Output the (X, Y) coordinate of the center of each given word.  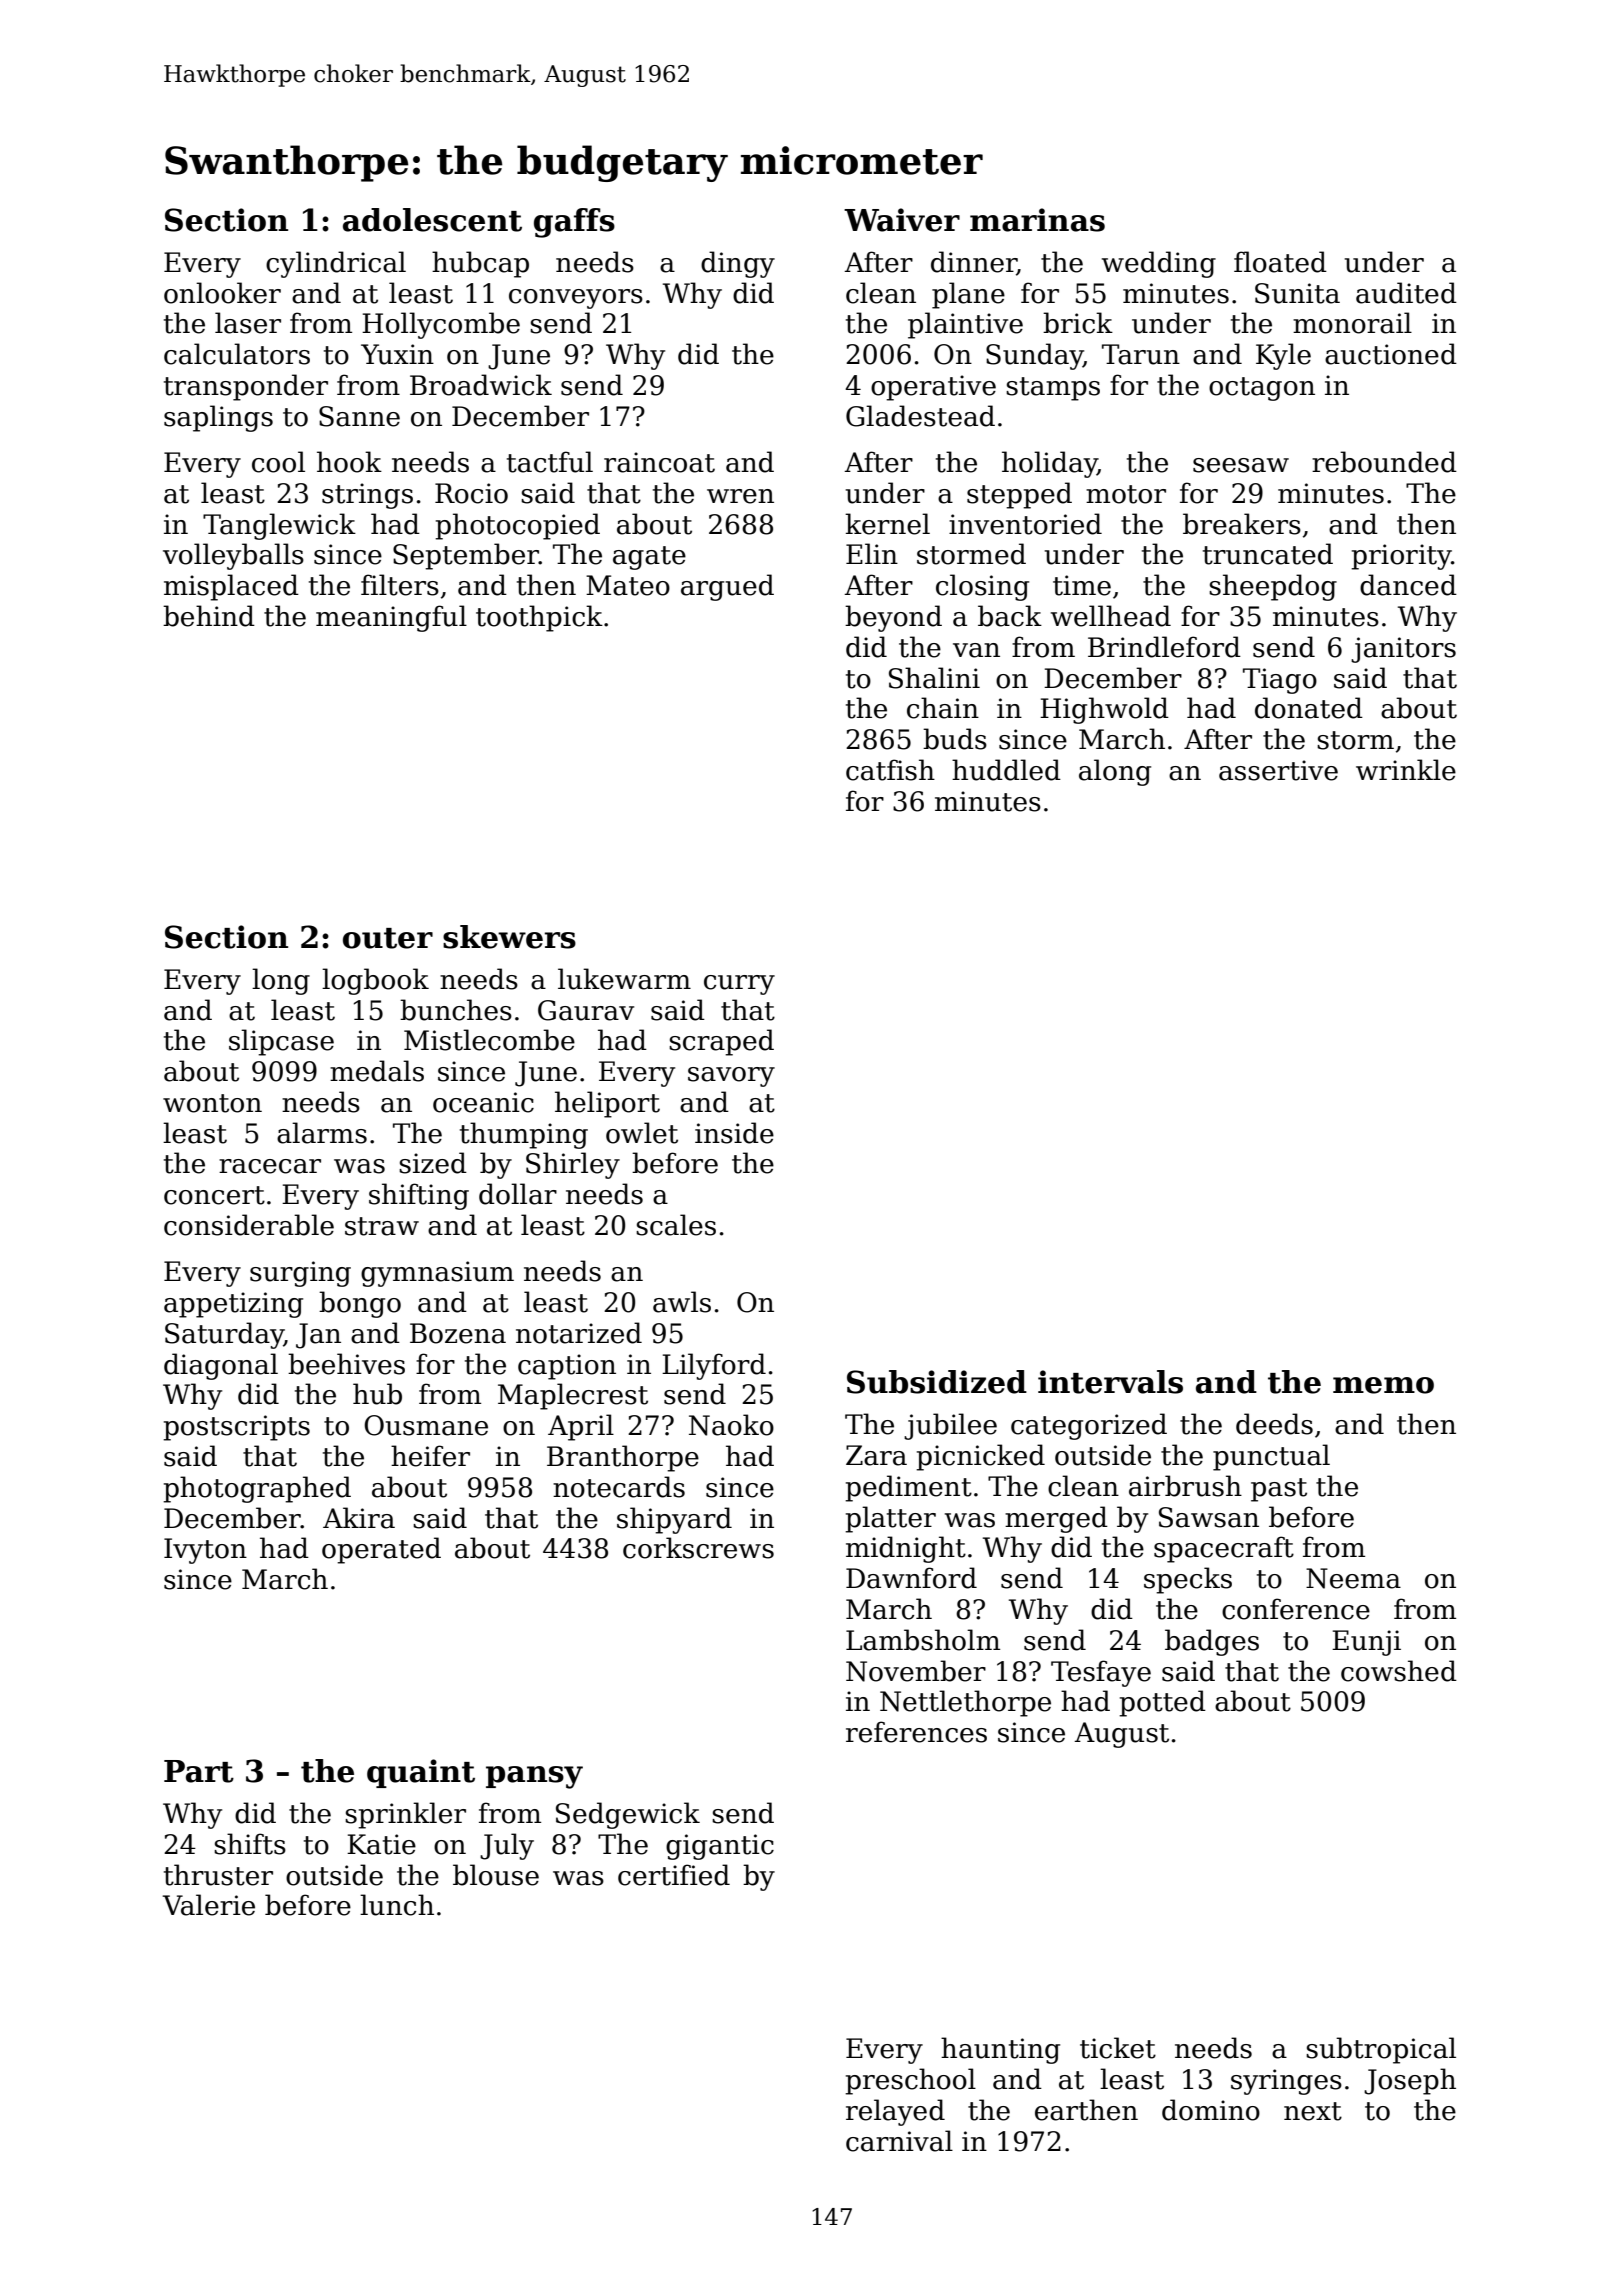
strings (367, 496)
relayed (895, 2112)
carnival (899, 2141)
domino (1211, 2110)
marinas (1037, 220)
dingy (738, 264)
